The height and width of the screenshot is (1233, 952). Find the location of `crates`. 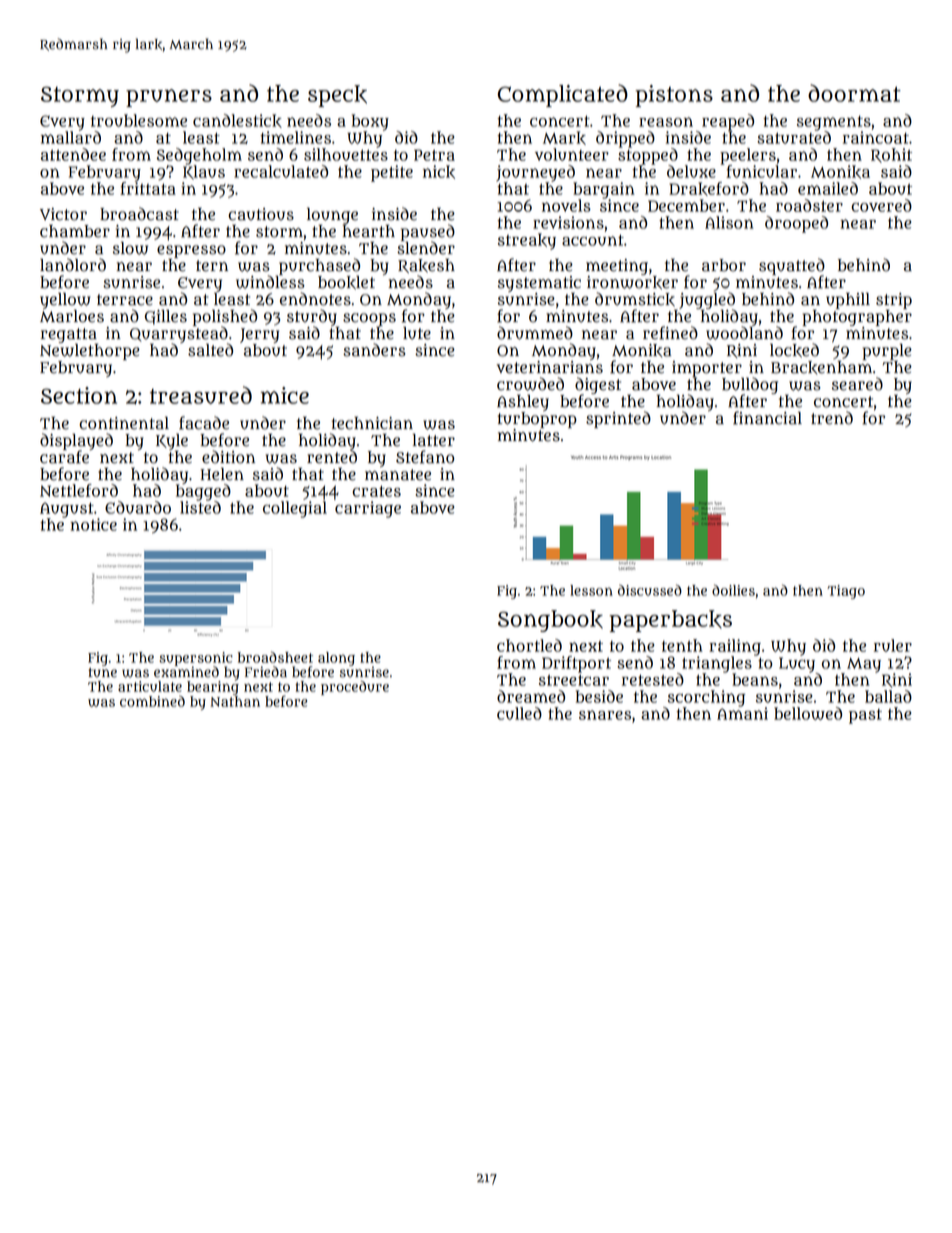

crates is located at coordinates (376, 491).
